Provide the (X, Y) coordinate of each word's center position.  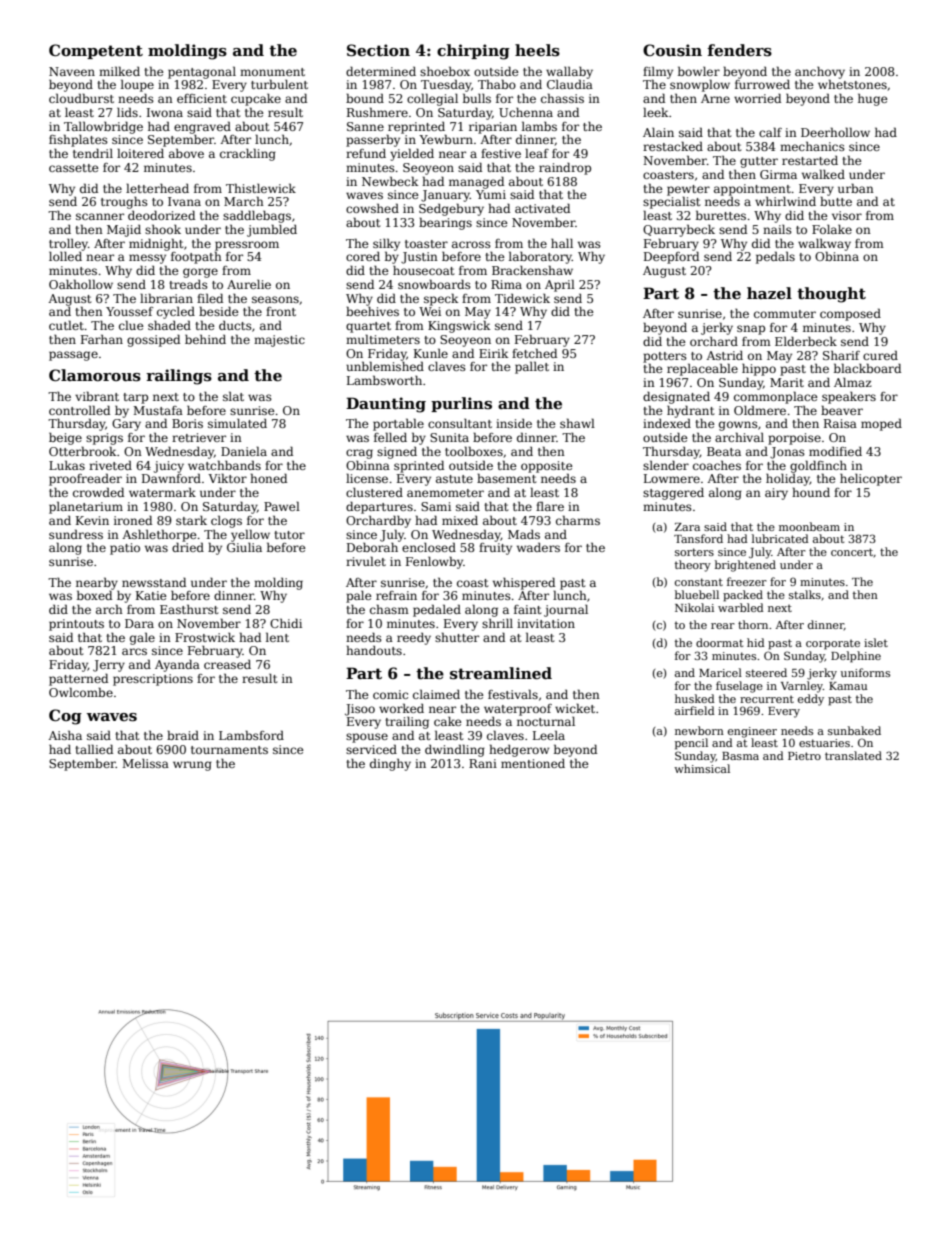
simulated (237, 423)
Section (378, 50)
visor (847, 215)
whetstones (852, 84)
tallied (94, 749)
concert (852, 552)
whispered (524, 583)
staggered (673, 494)
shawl (577, 423)
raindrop (565, 168)
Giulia (244, 547)
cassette (74, 168)
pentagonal (202, 72)
